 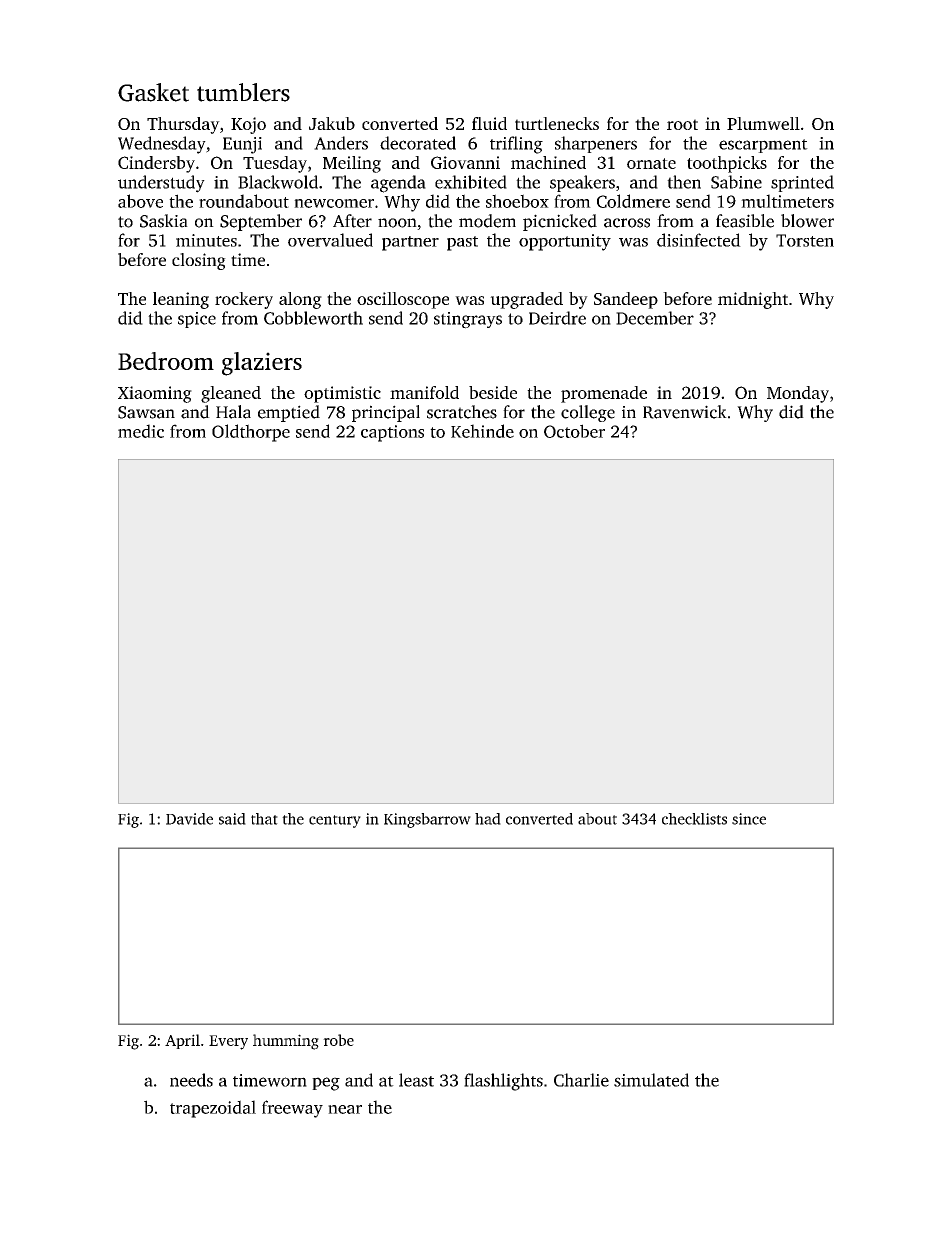 What do you see at coordinates (292, 1109) in the screenshot?
I see `freeway` at bounding box center [292, 1109].
